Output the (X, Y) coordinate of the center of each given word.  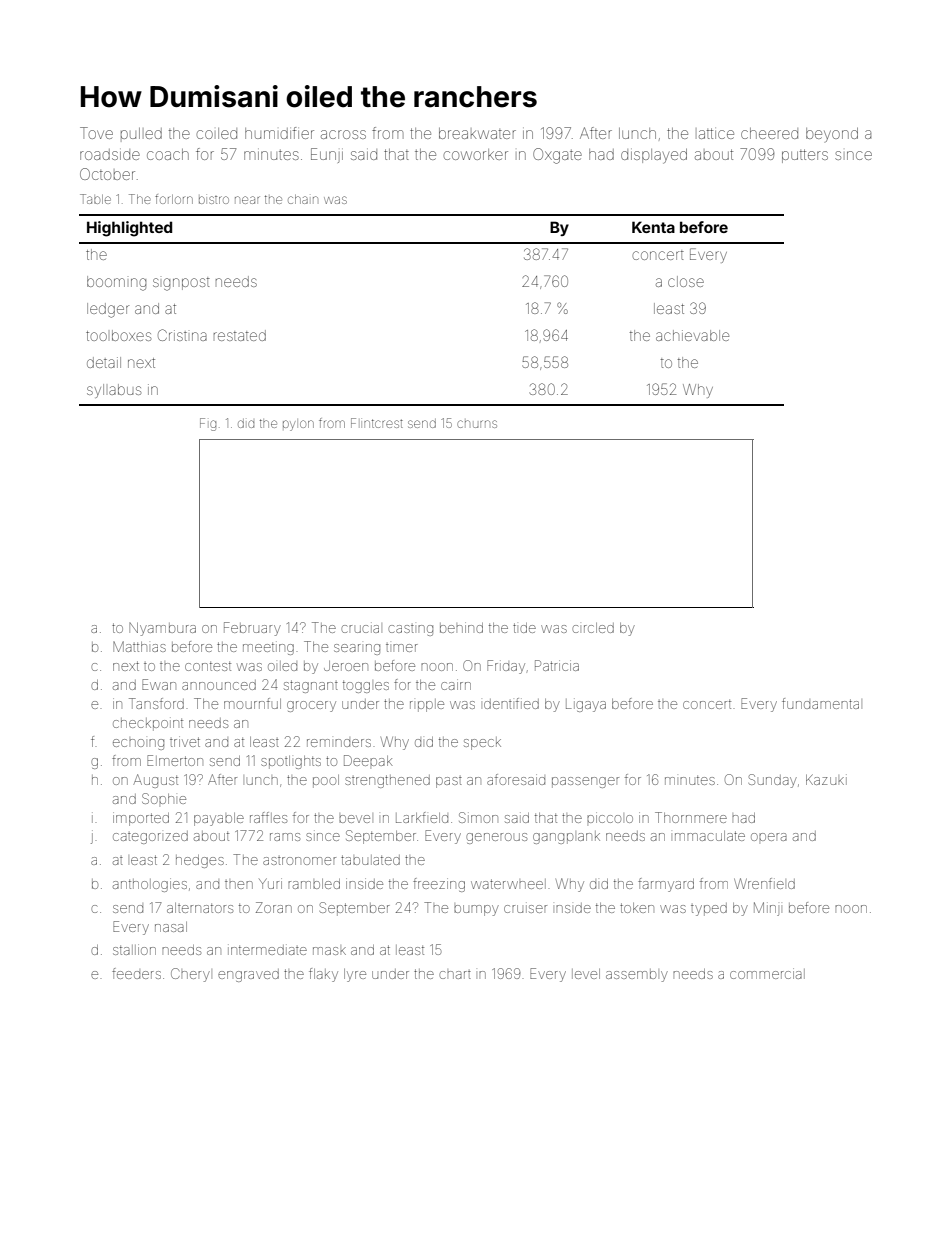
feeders (136, 973)
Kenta (653, 227)
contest (208, 666)
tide (524, 628)
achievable (692, 335)
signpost (181, 284)
